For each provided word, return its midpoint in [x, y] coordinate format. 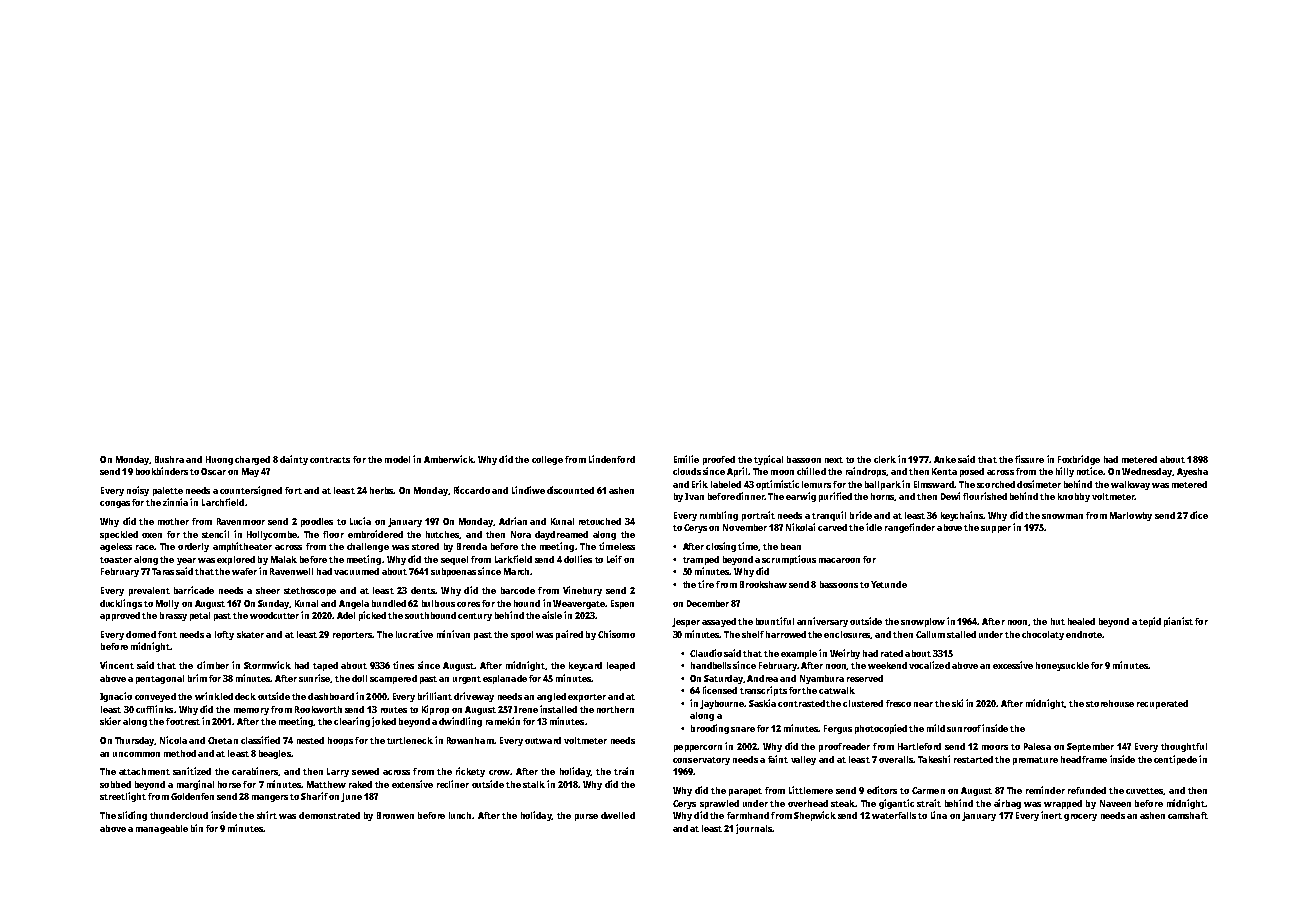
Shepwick [815, 816]
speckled [119, 535]
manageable [162, 829]
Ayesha [1192, 472]
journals [754, 829]
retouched [600, 521]
